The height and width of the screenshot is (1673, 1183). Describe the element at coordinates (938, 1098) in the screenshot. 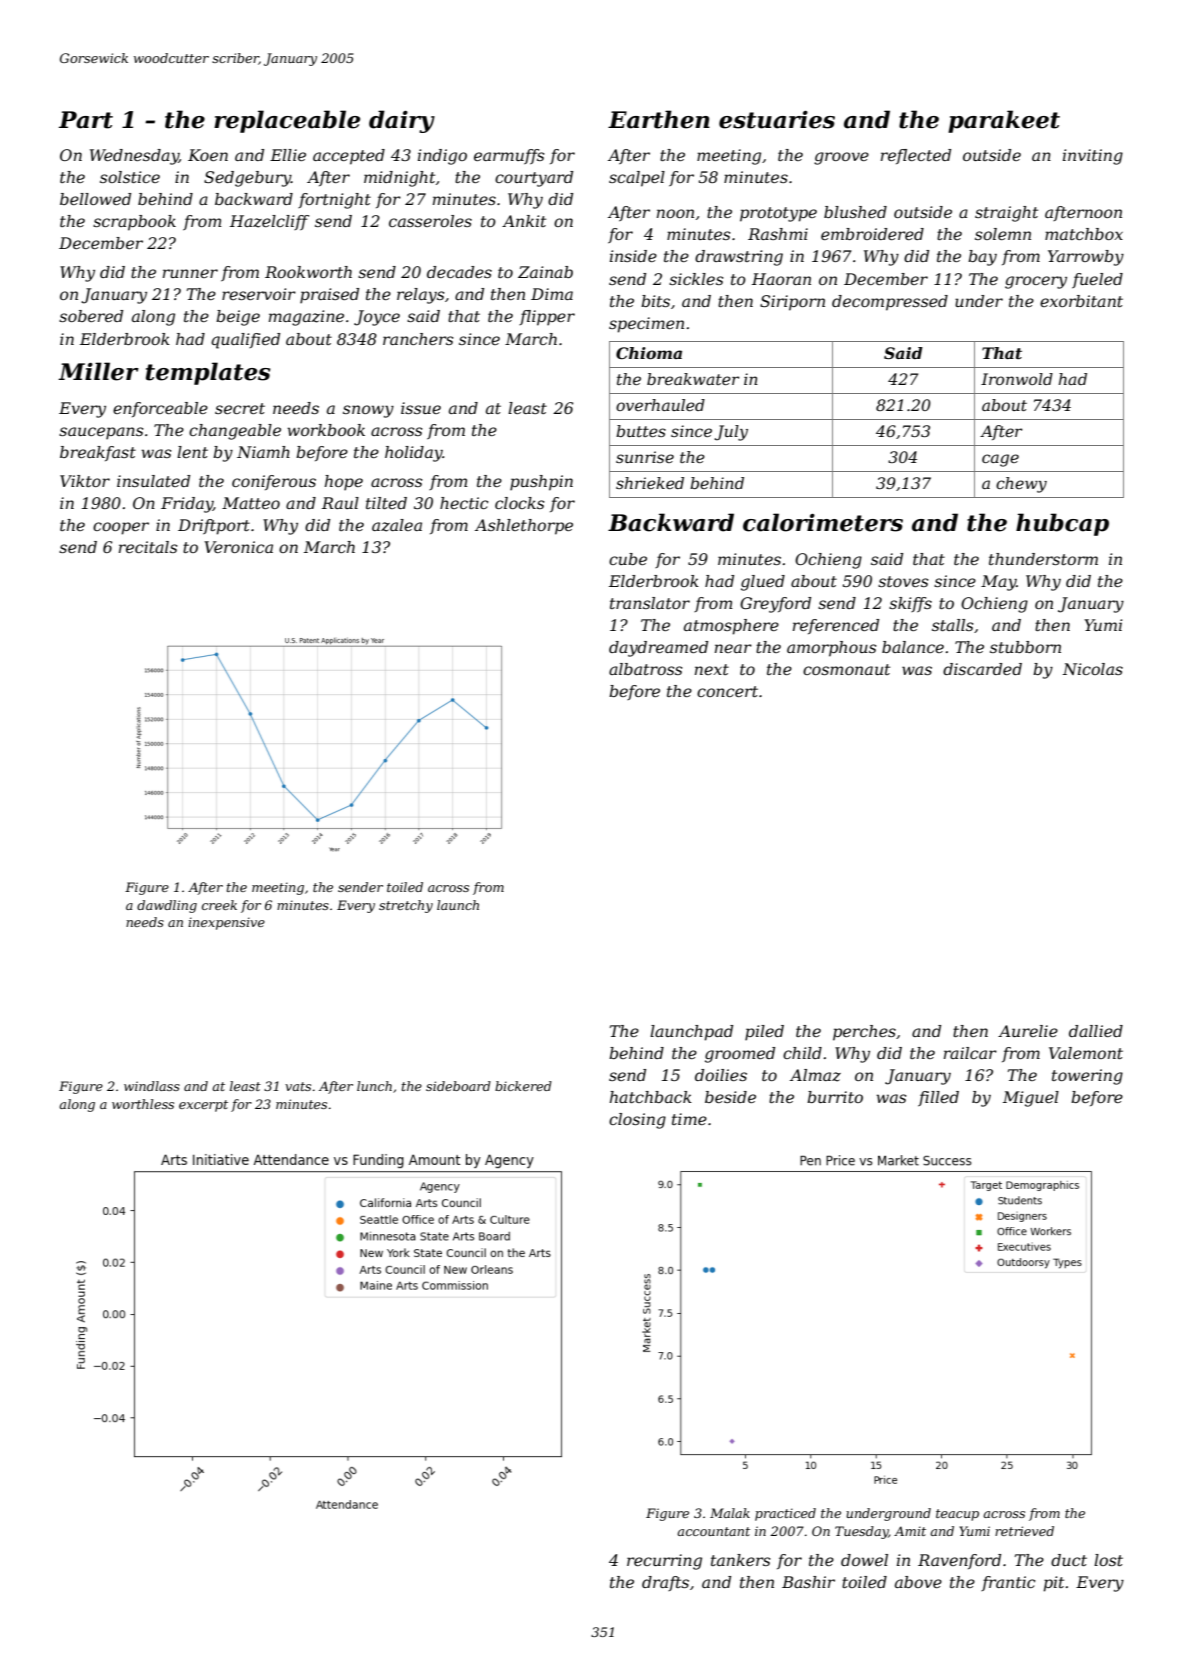

I see `filled` at that location.
